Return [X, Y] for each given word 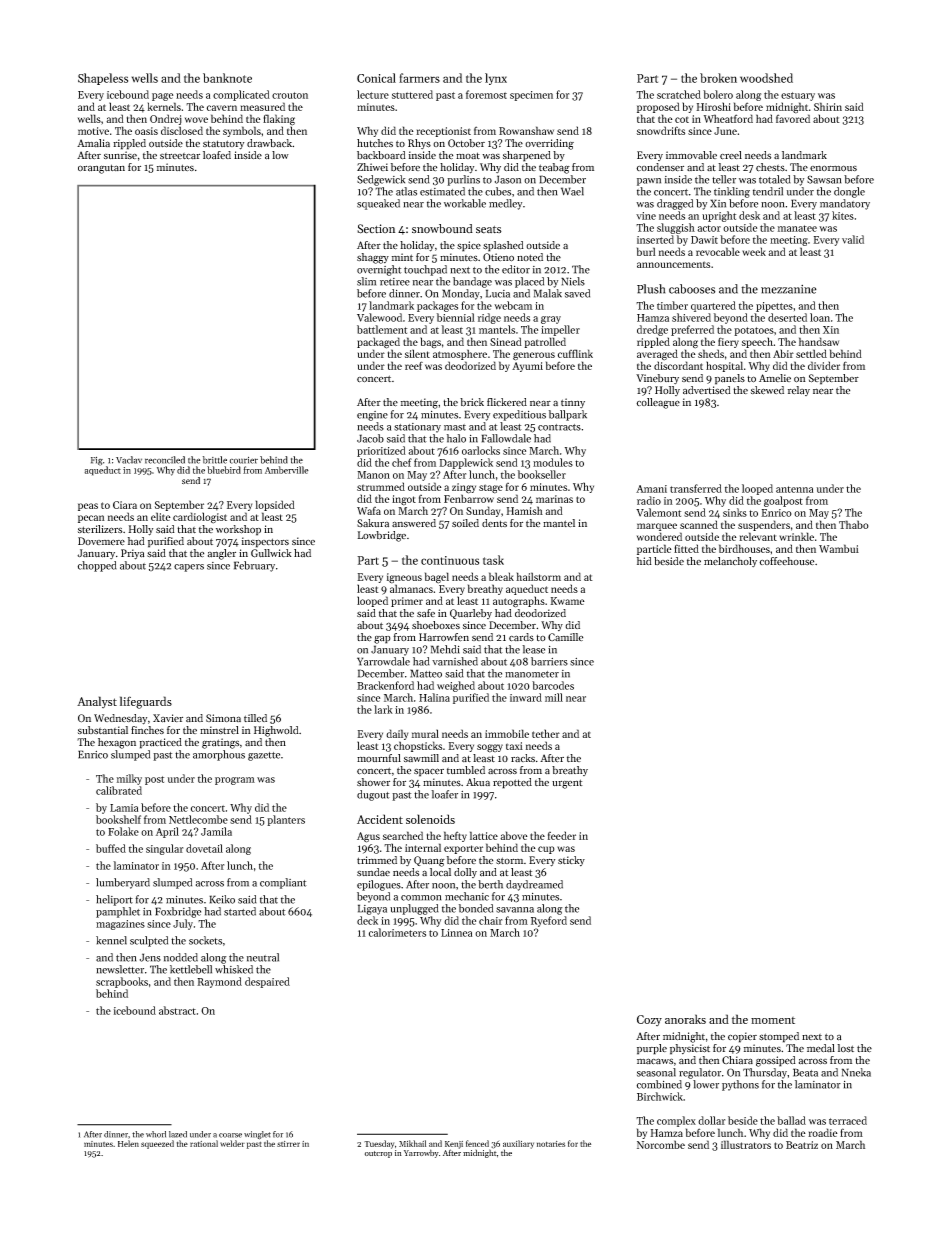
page [162, 97]
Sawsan [824, 179]
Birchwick [660, 1096]
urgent [567, 784]
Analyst [97, 702]
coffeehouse [786, 561]
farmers [419, 78]
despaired [267, 982]
